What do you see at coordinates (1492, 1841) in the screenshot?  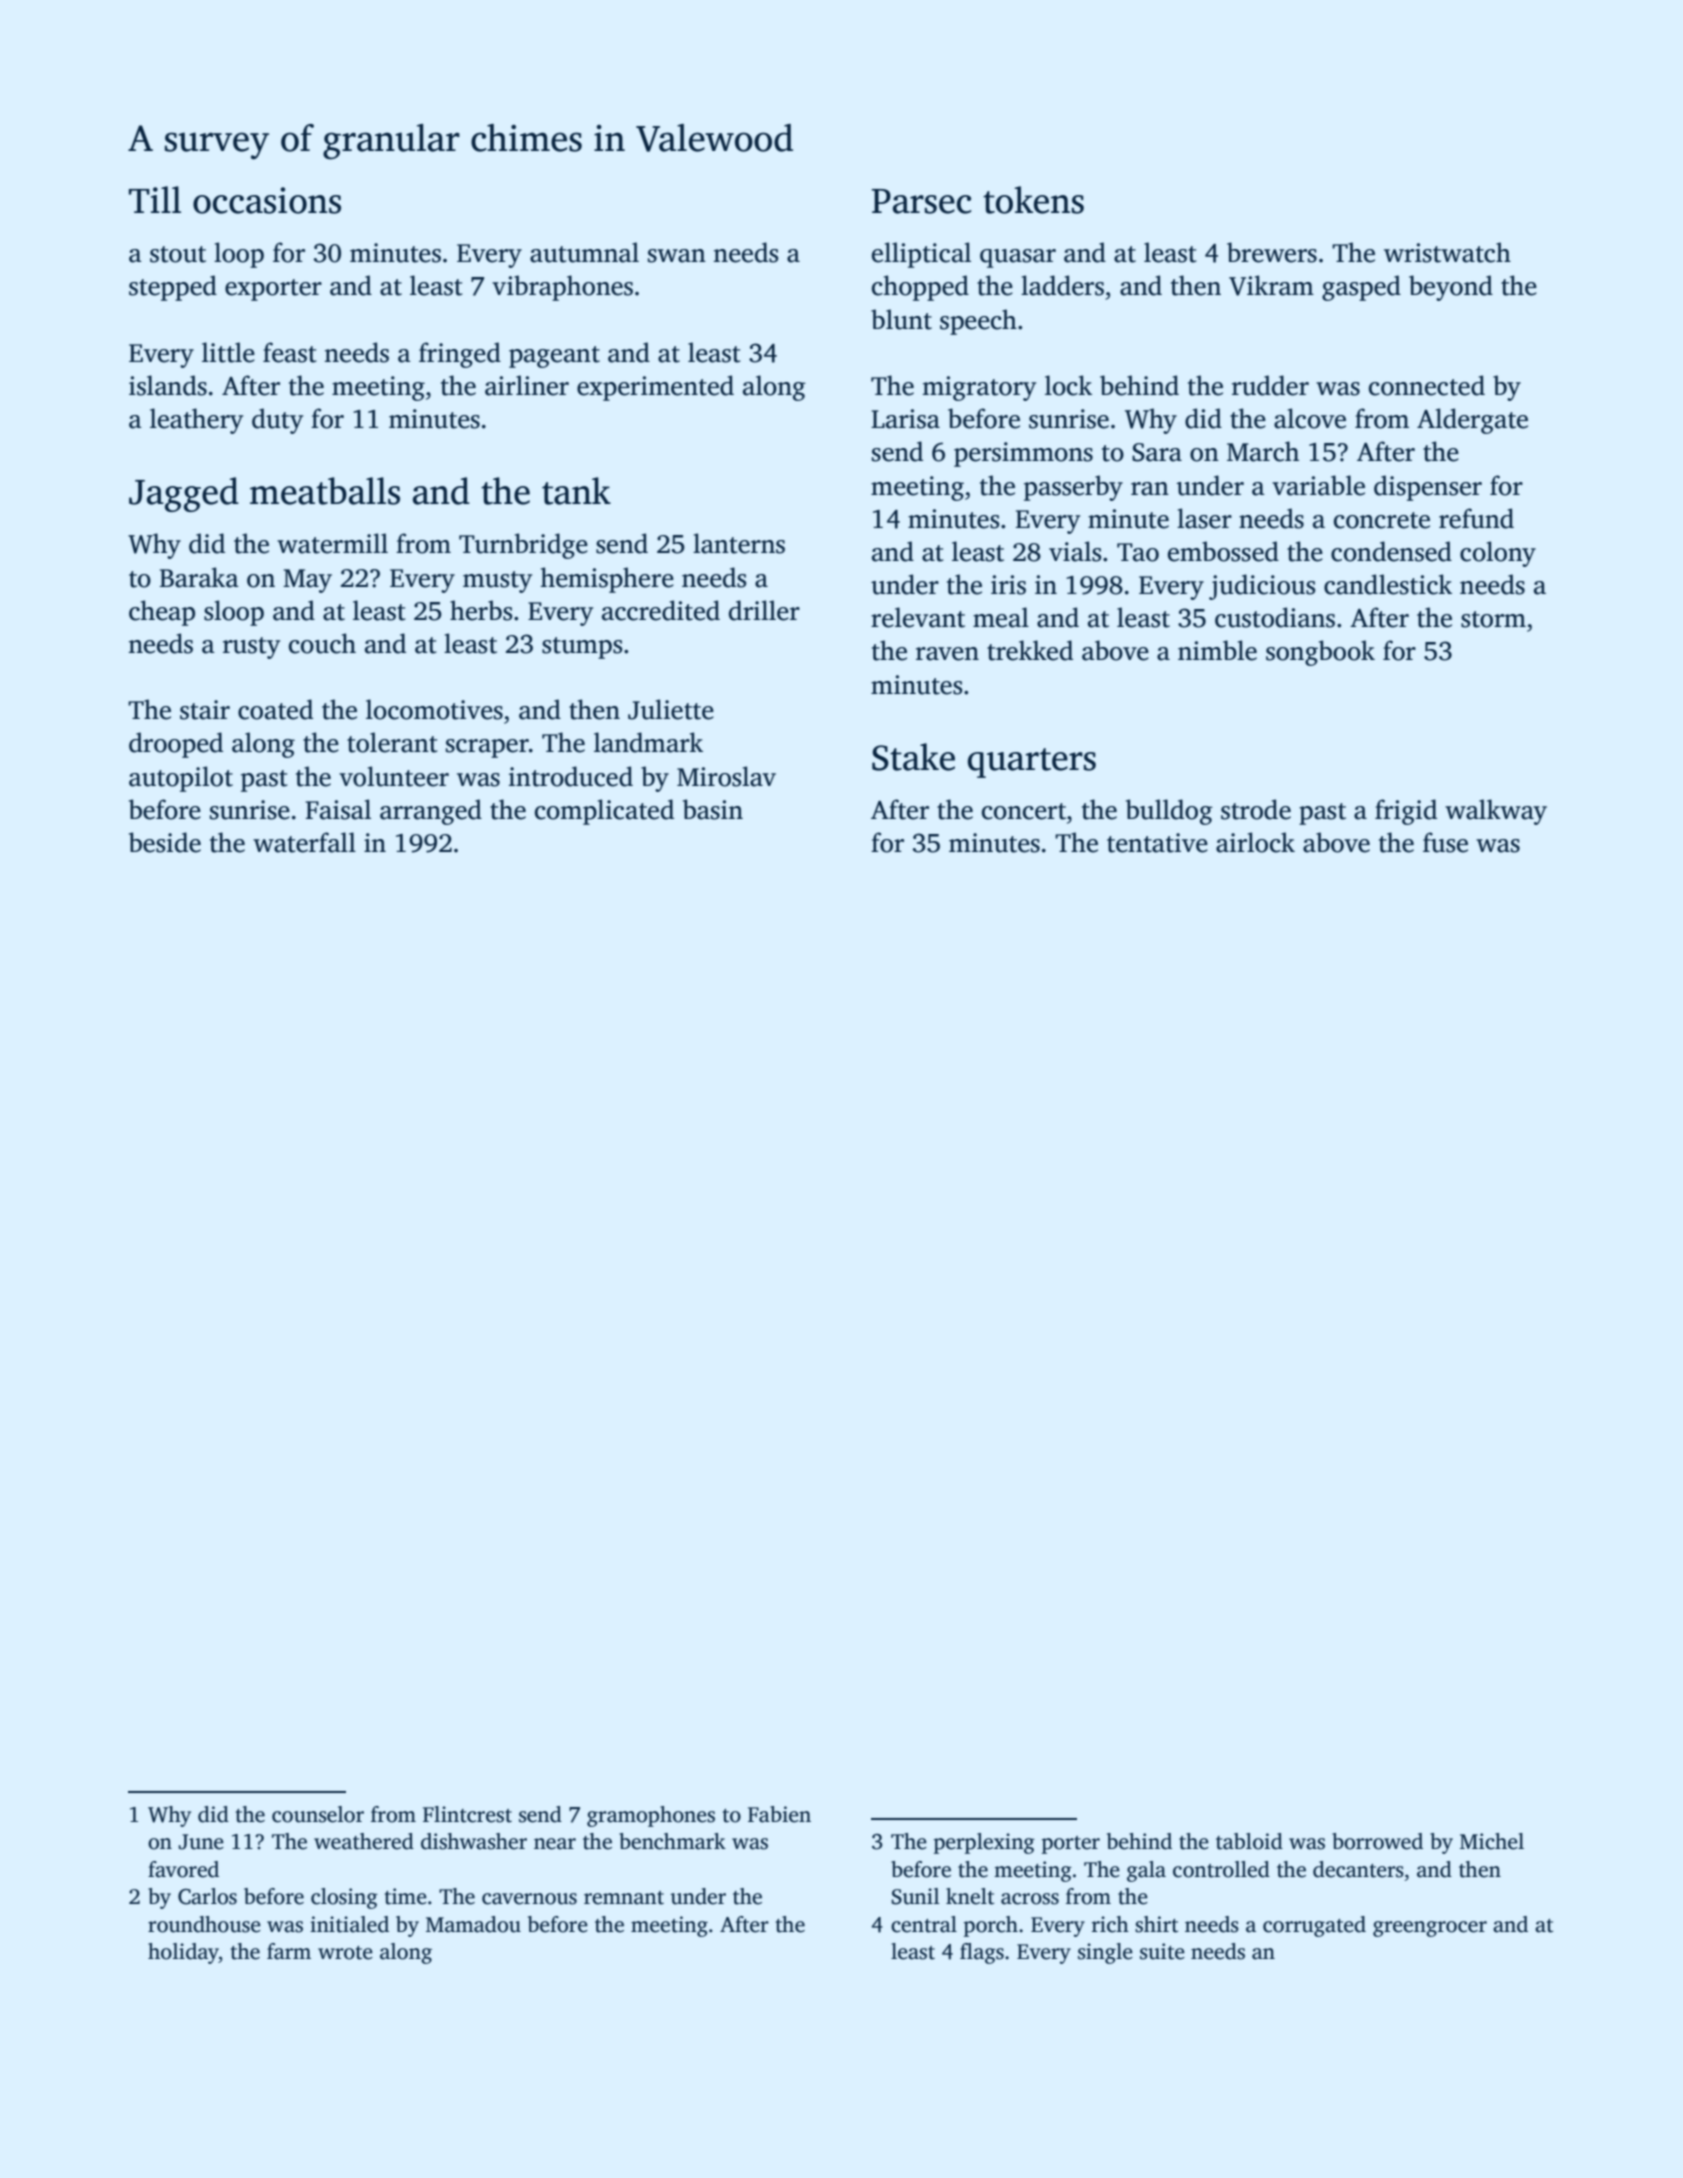 I see `Michel` at bounding box center [1492, 1841].
